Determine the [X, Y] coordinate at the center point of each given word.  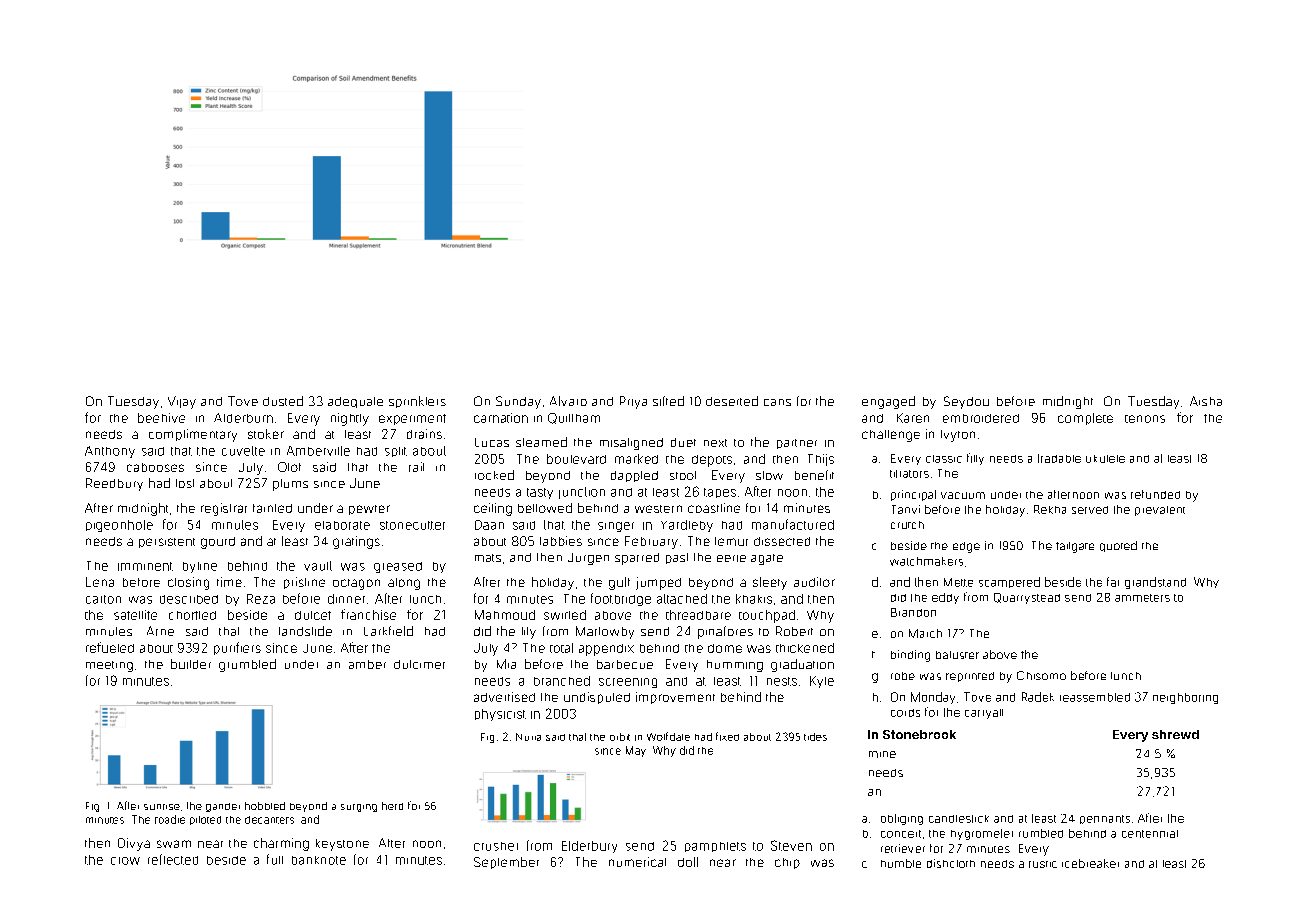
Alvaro [568, 401]
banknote [319, 860]
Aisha [1206, 401]
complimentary [193, 435]
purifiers [237, 648]
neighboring [1185, 698]
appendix [606, 650]
